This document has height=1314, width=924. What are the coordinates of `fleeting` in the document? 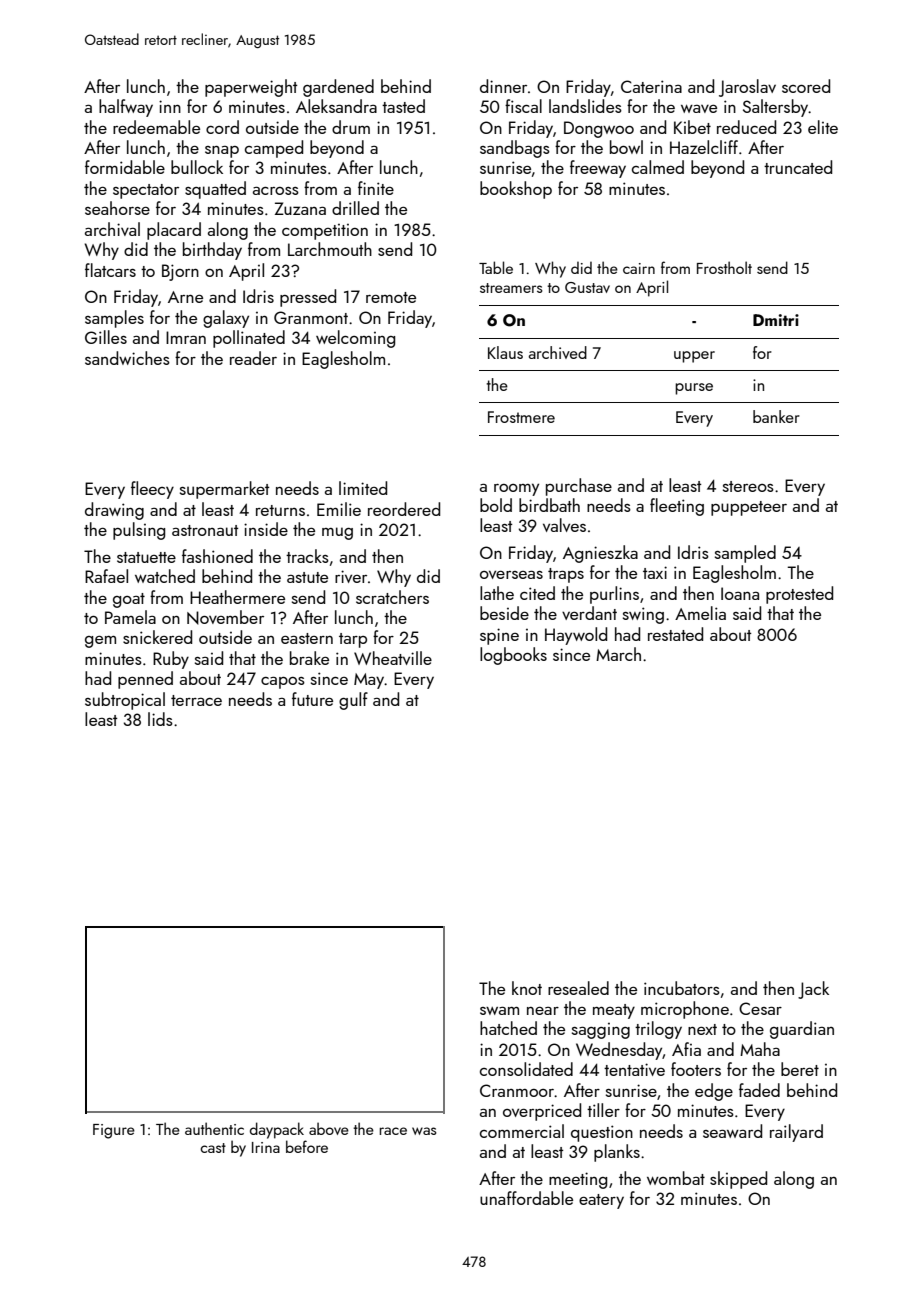 It's located at (677, 507).
